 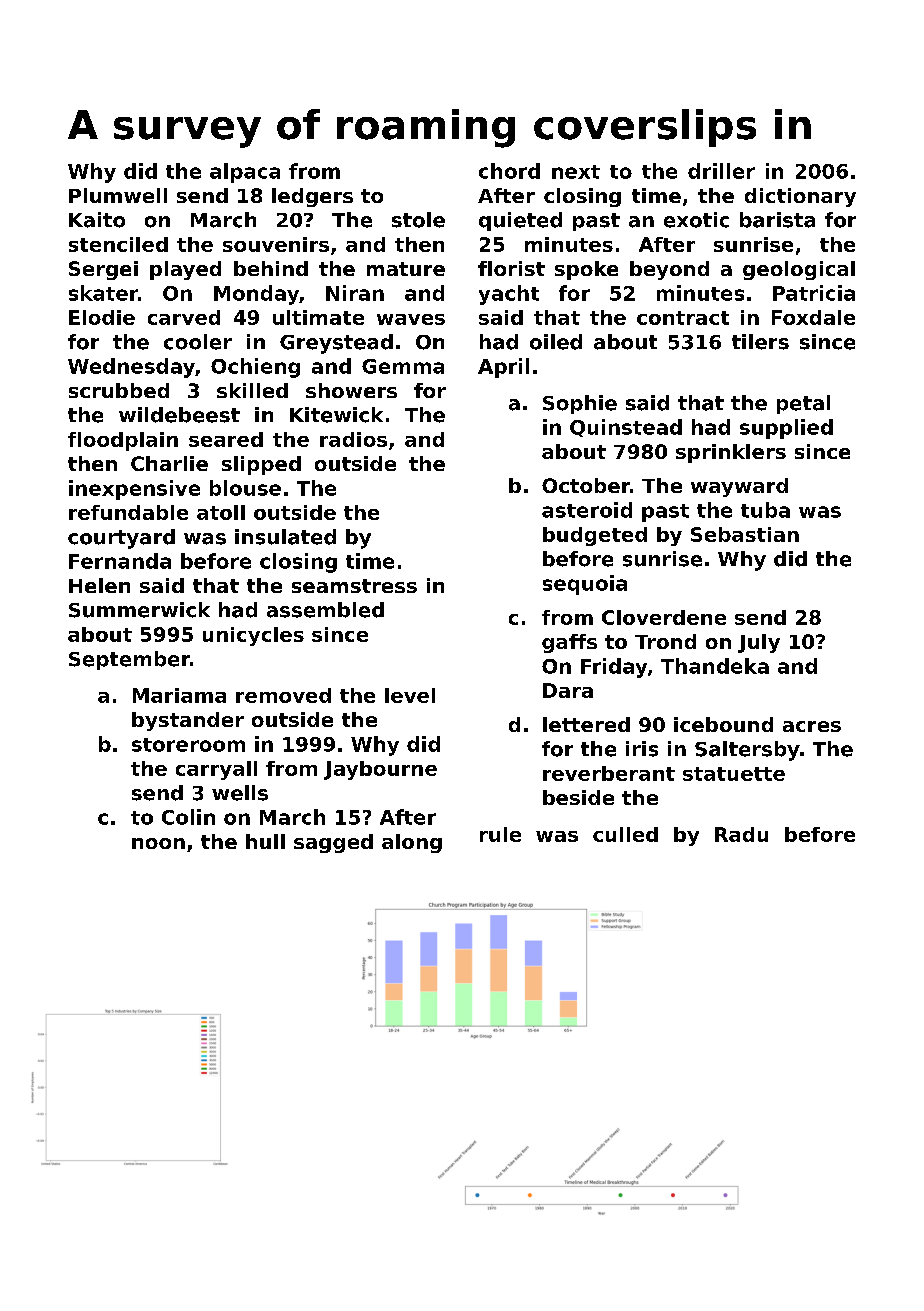 What do you see at coordinates (411, 319) in the screenshot?
I see `waves` at bounding box center [411, 319].
